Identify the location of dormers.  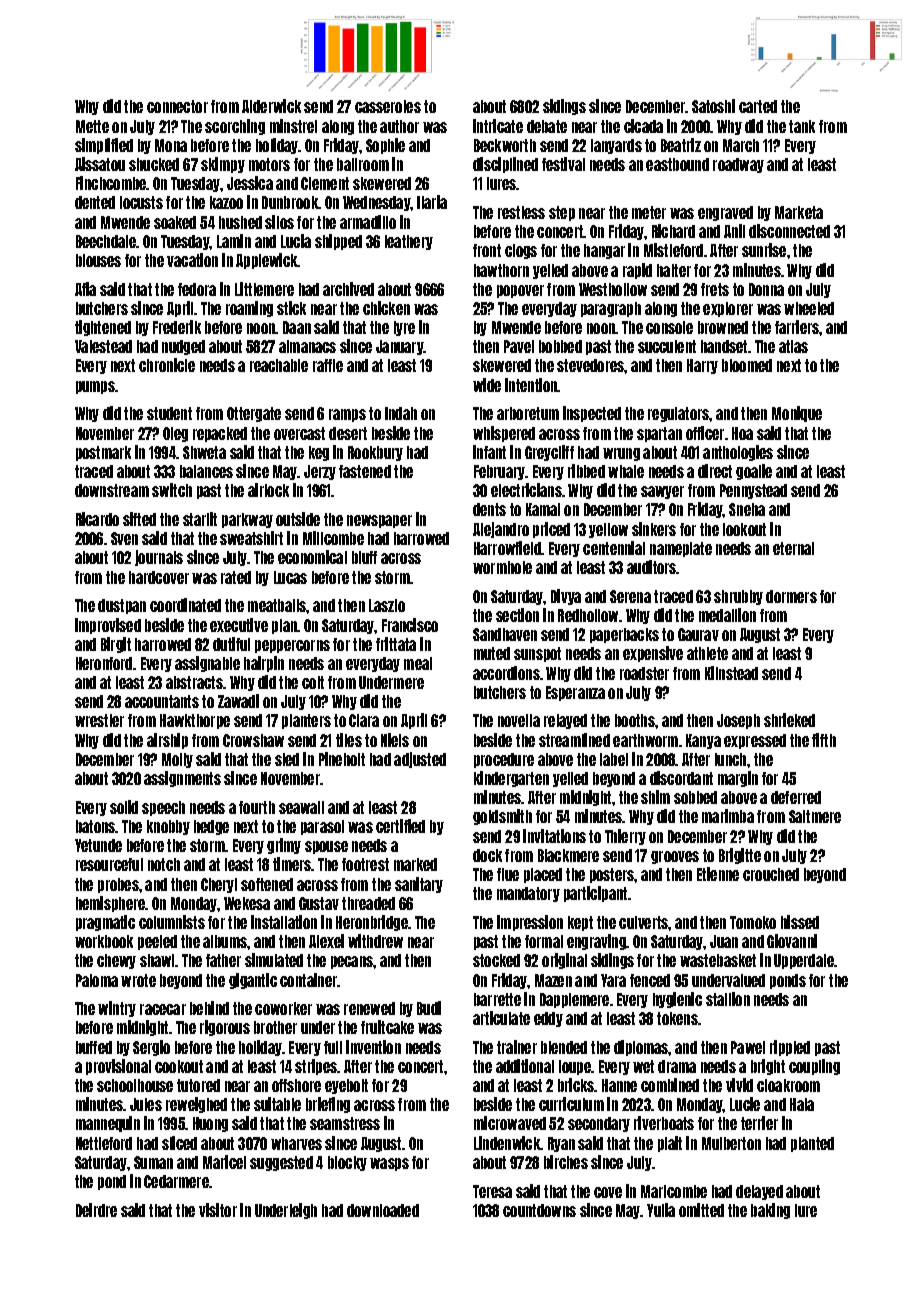
(791, 596).
